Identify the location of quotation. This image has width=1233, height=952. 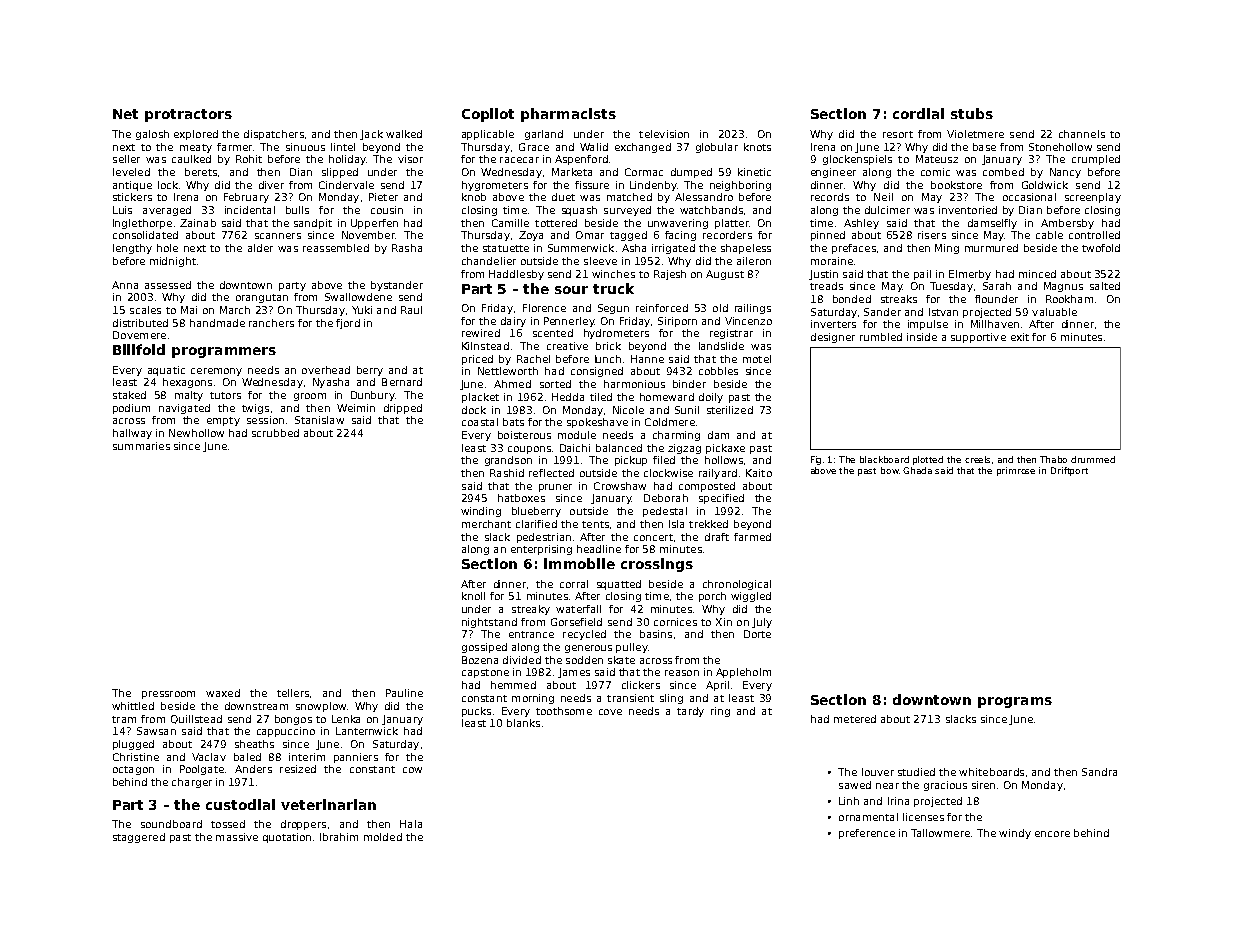
(287, 838).
